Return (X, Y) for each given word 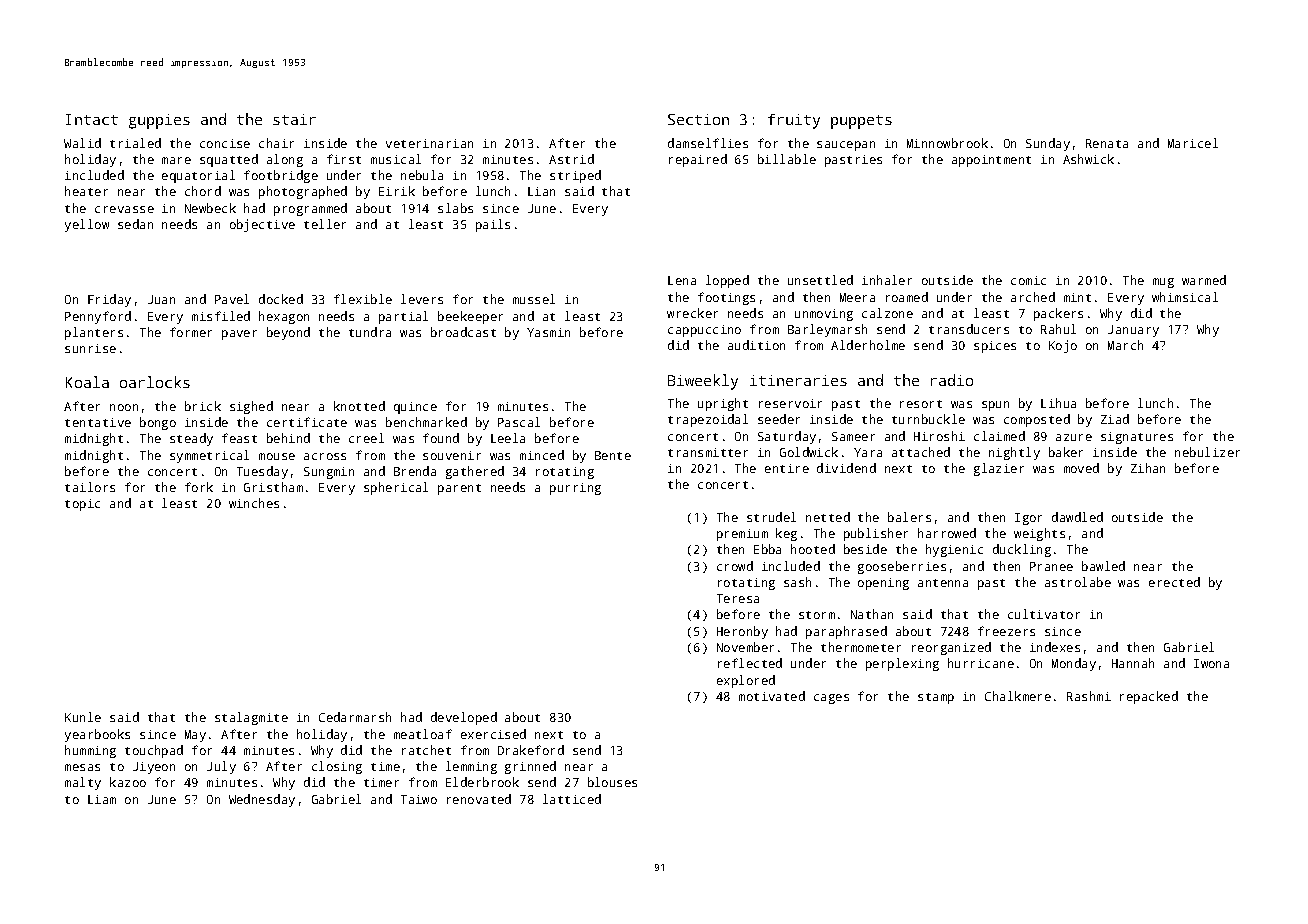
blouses (612, 782)
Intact (92, 119)
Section (698, 119)
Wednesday (262, 800)
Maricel (1193, 143)
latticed (572, 799)
